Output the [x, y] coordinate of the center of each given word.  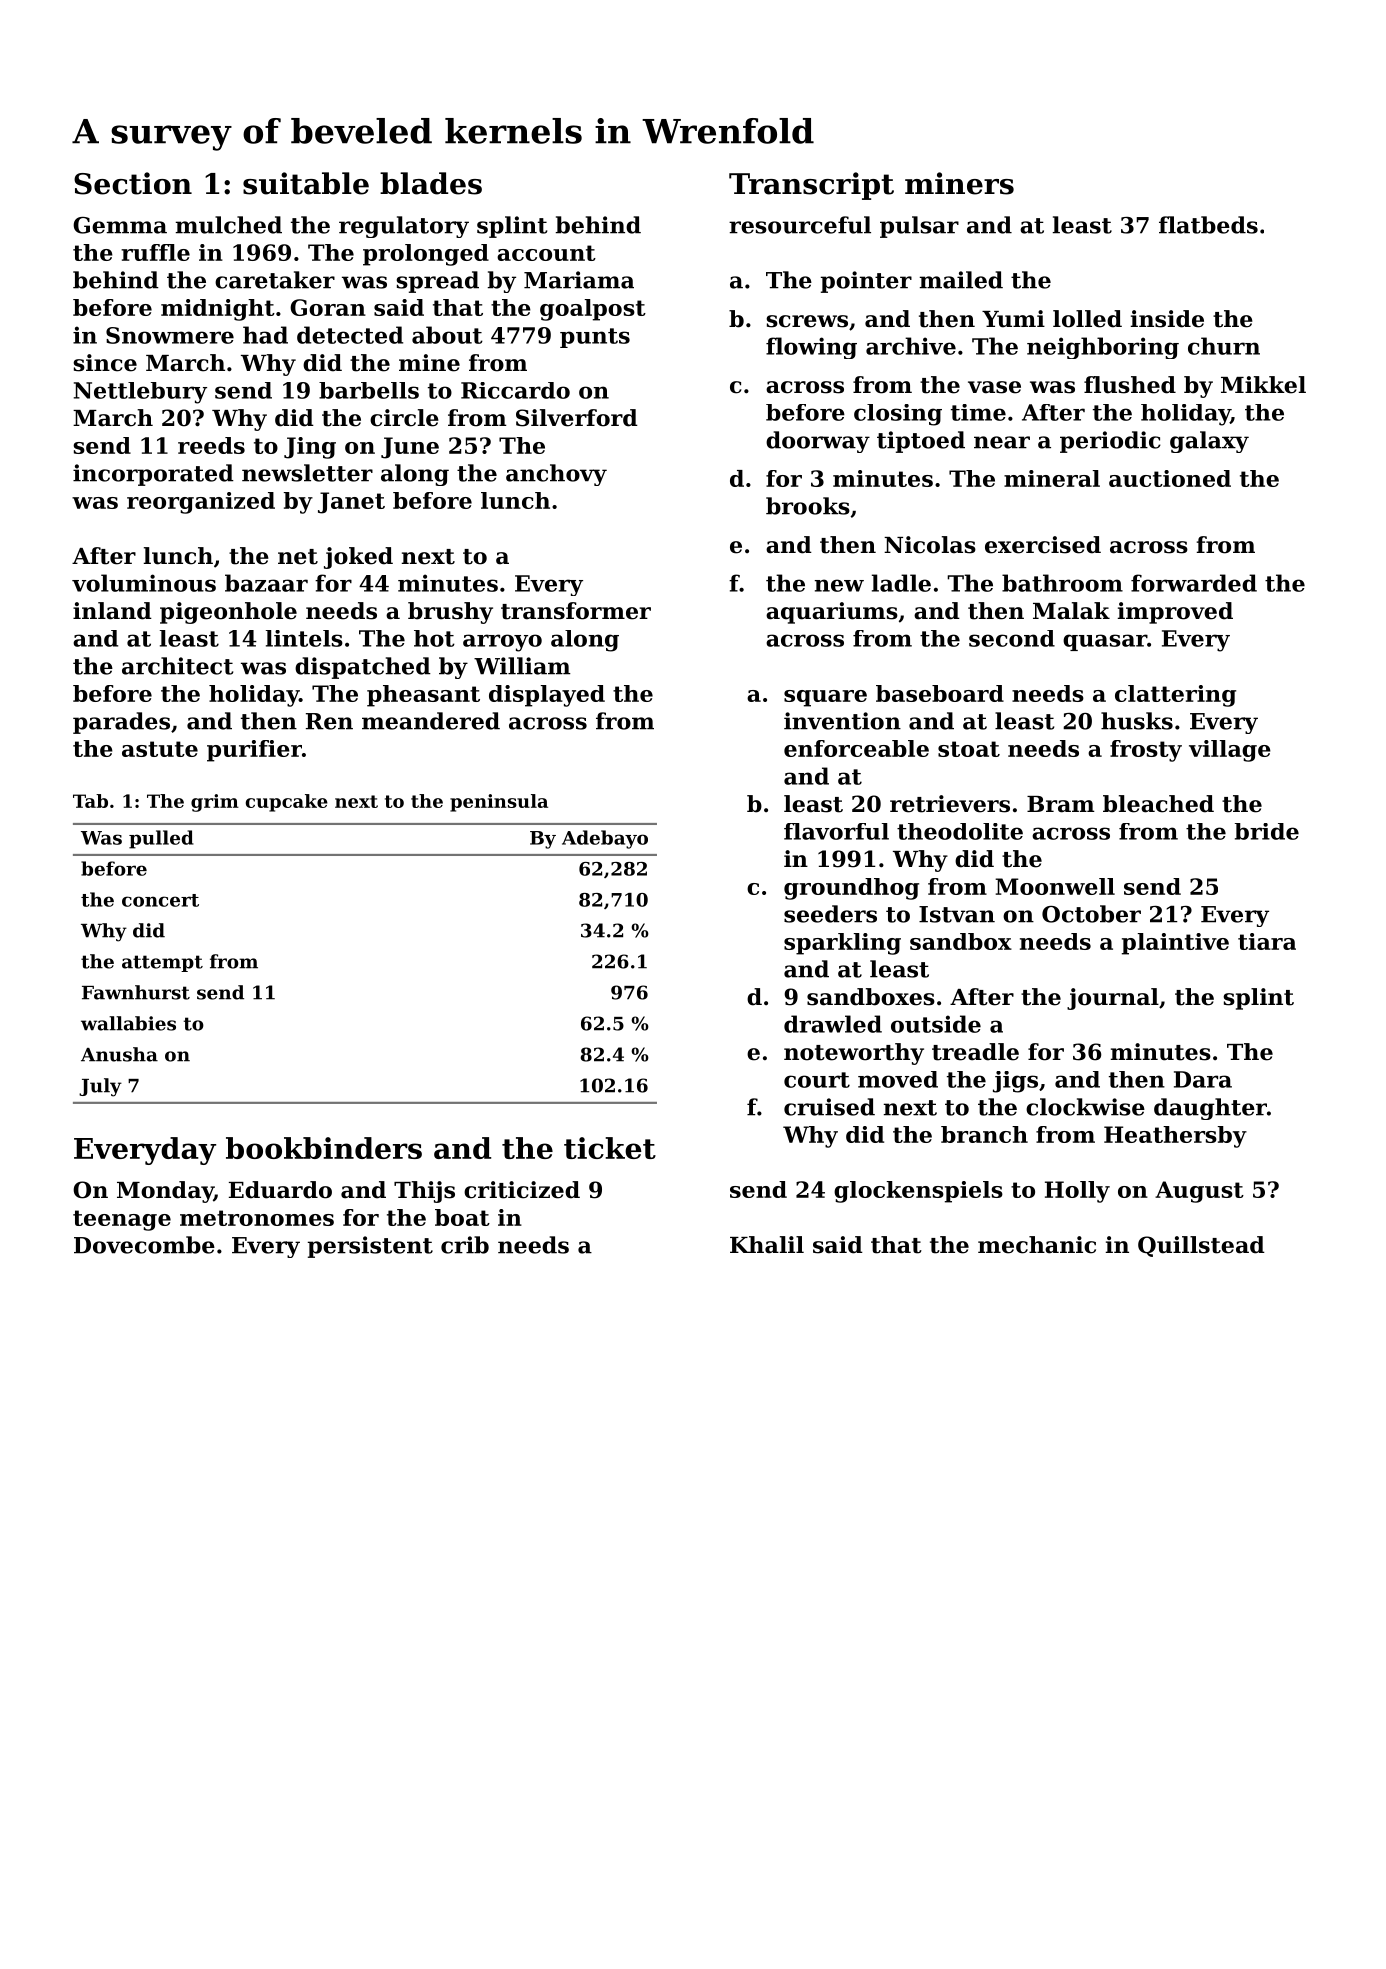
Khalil [767, 1245]
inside [1167, 319]
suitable [306, 183]
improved [1175, 613]
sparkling [842, 944]
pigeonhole [228, 613]
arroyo [502, 643]
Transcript [811, 186]
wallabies [128, 1023]
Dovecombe [144, 1245]
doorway [818, 442]
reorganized [201, 503]
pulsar [919, 227]
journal [1113, 999]
